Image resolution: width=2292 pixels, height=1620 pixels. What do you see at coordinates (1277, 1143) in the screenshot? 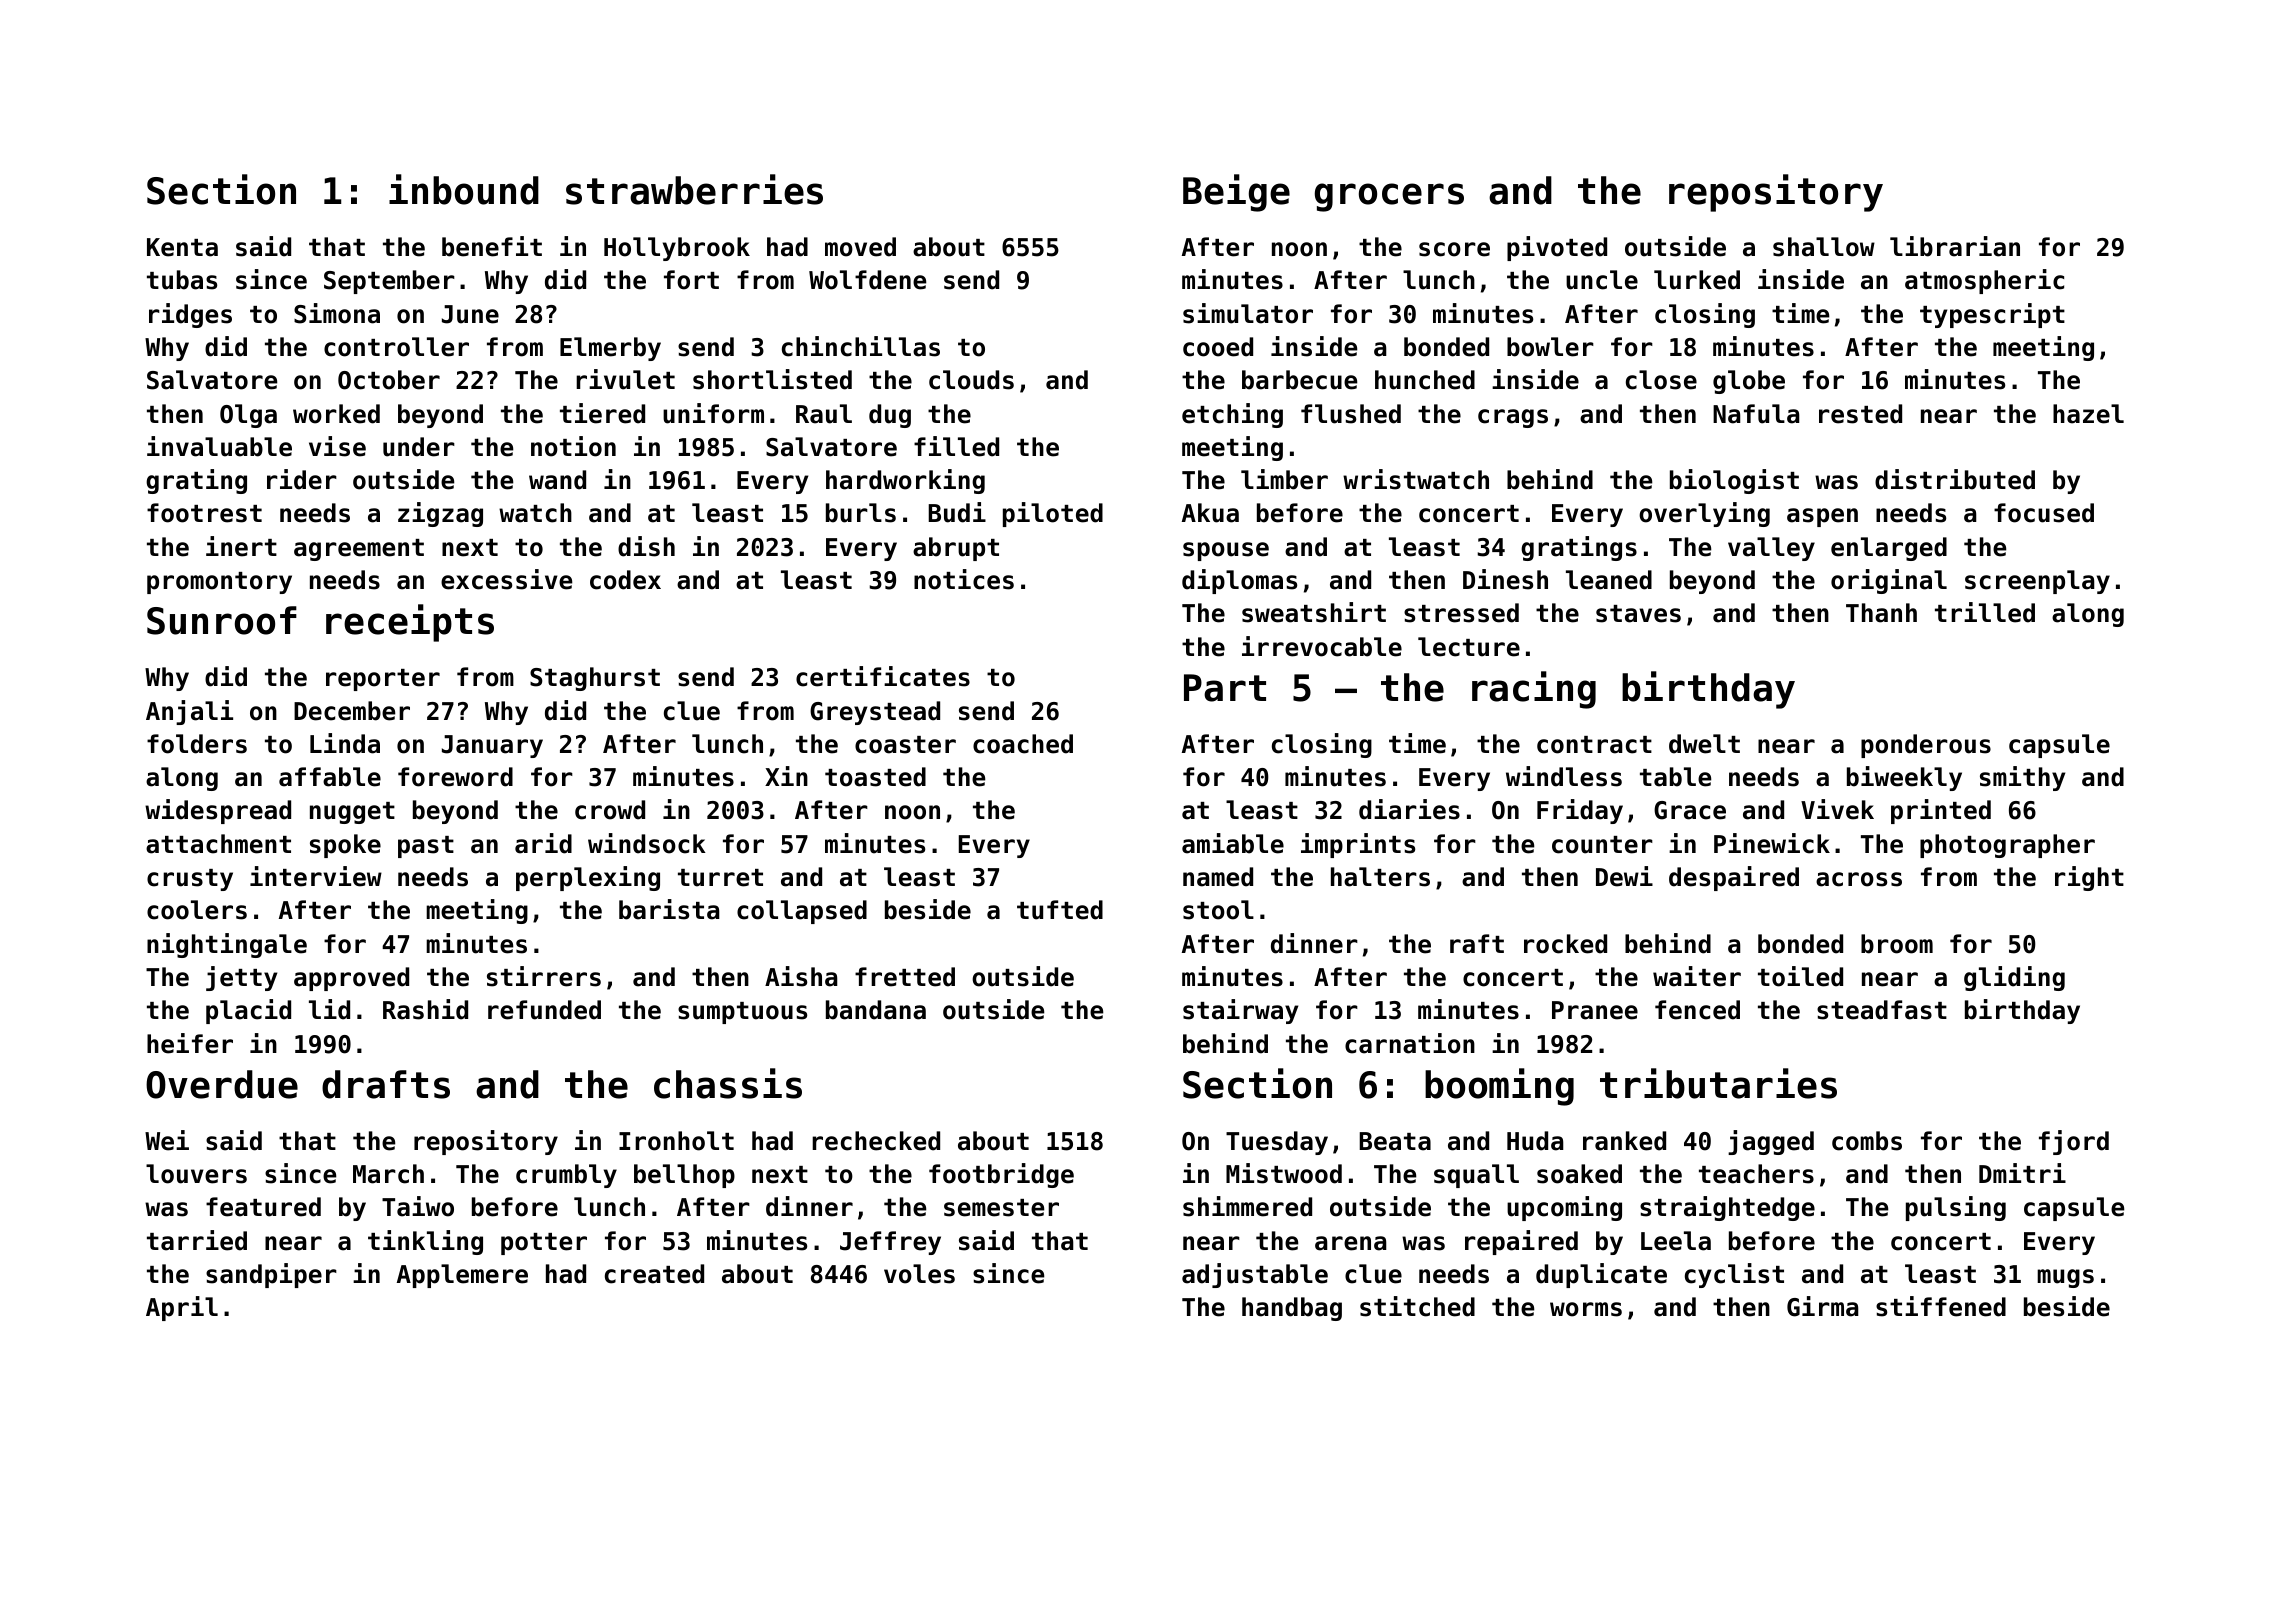
I see `Tuesday` at bounding box center [1277, 1143].
